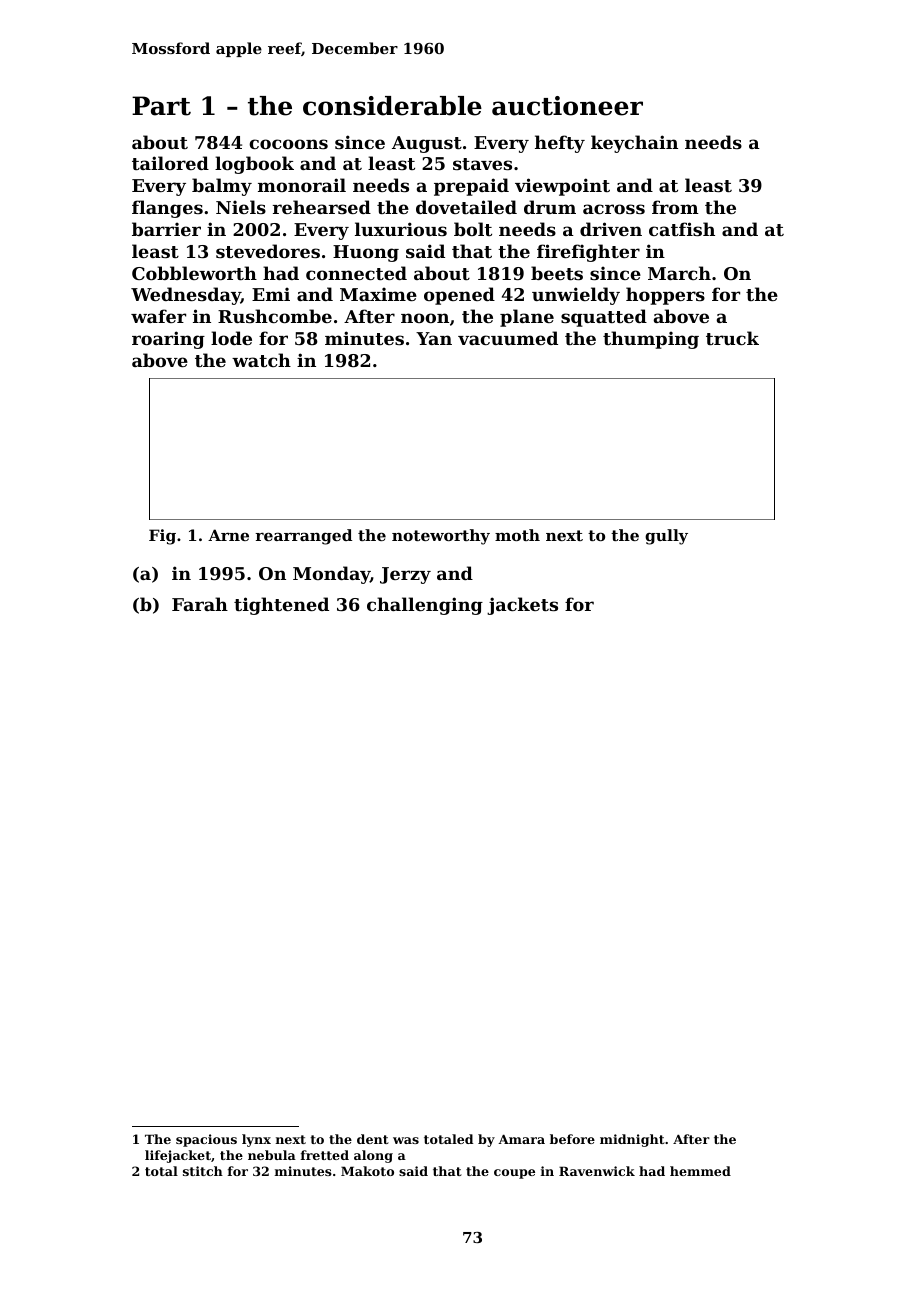 This screenshot has width=924, height=1311. I want to click on stitch, so click(203, 1171).
